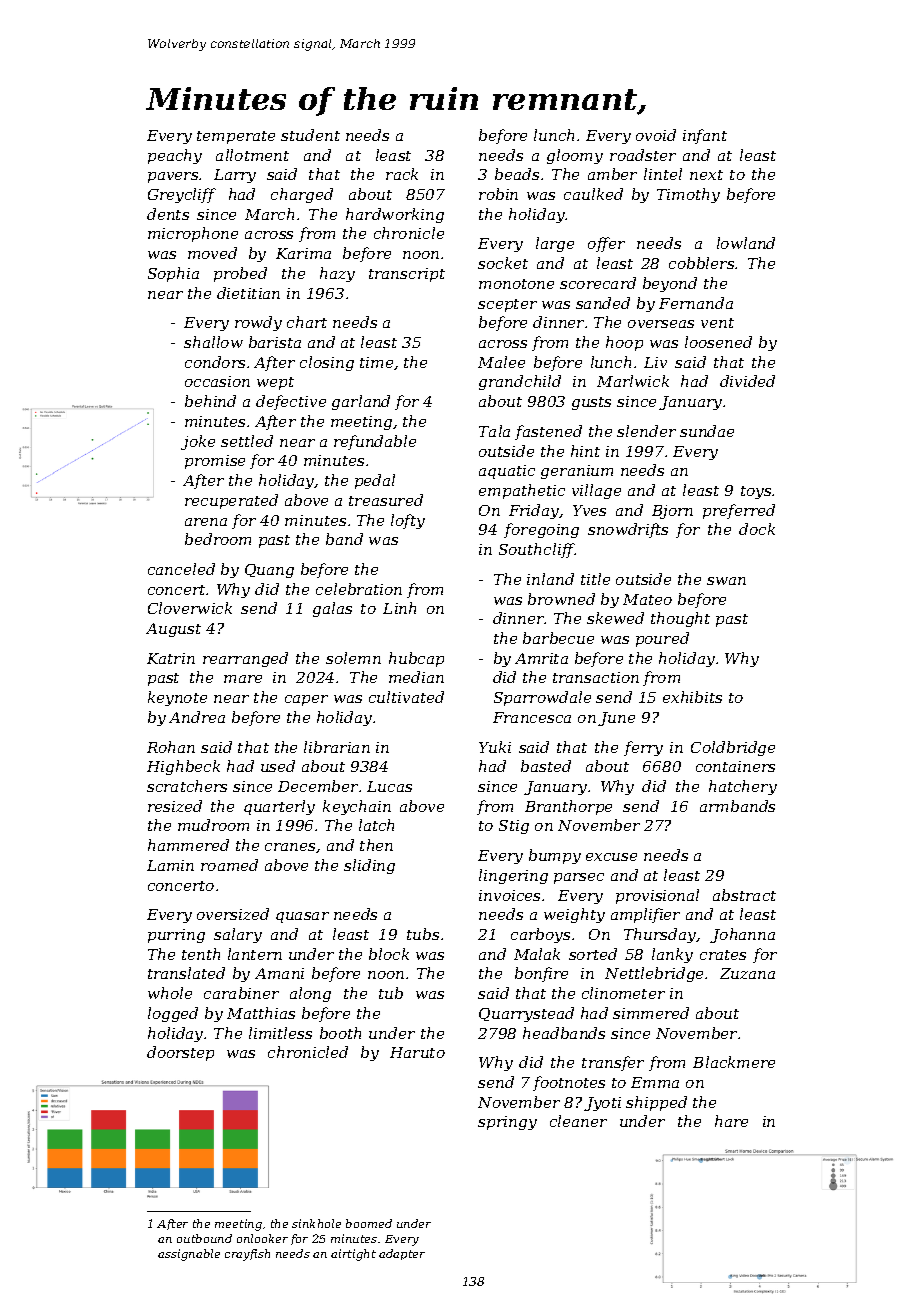 Image resolution: width=924 pixels, height=1314 pixels. I want to click on Cloverwick, so click(190, 608).
